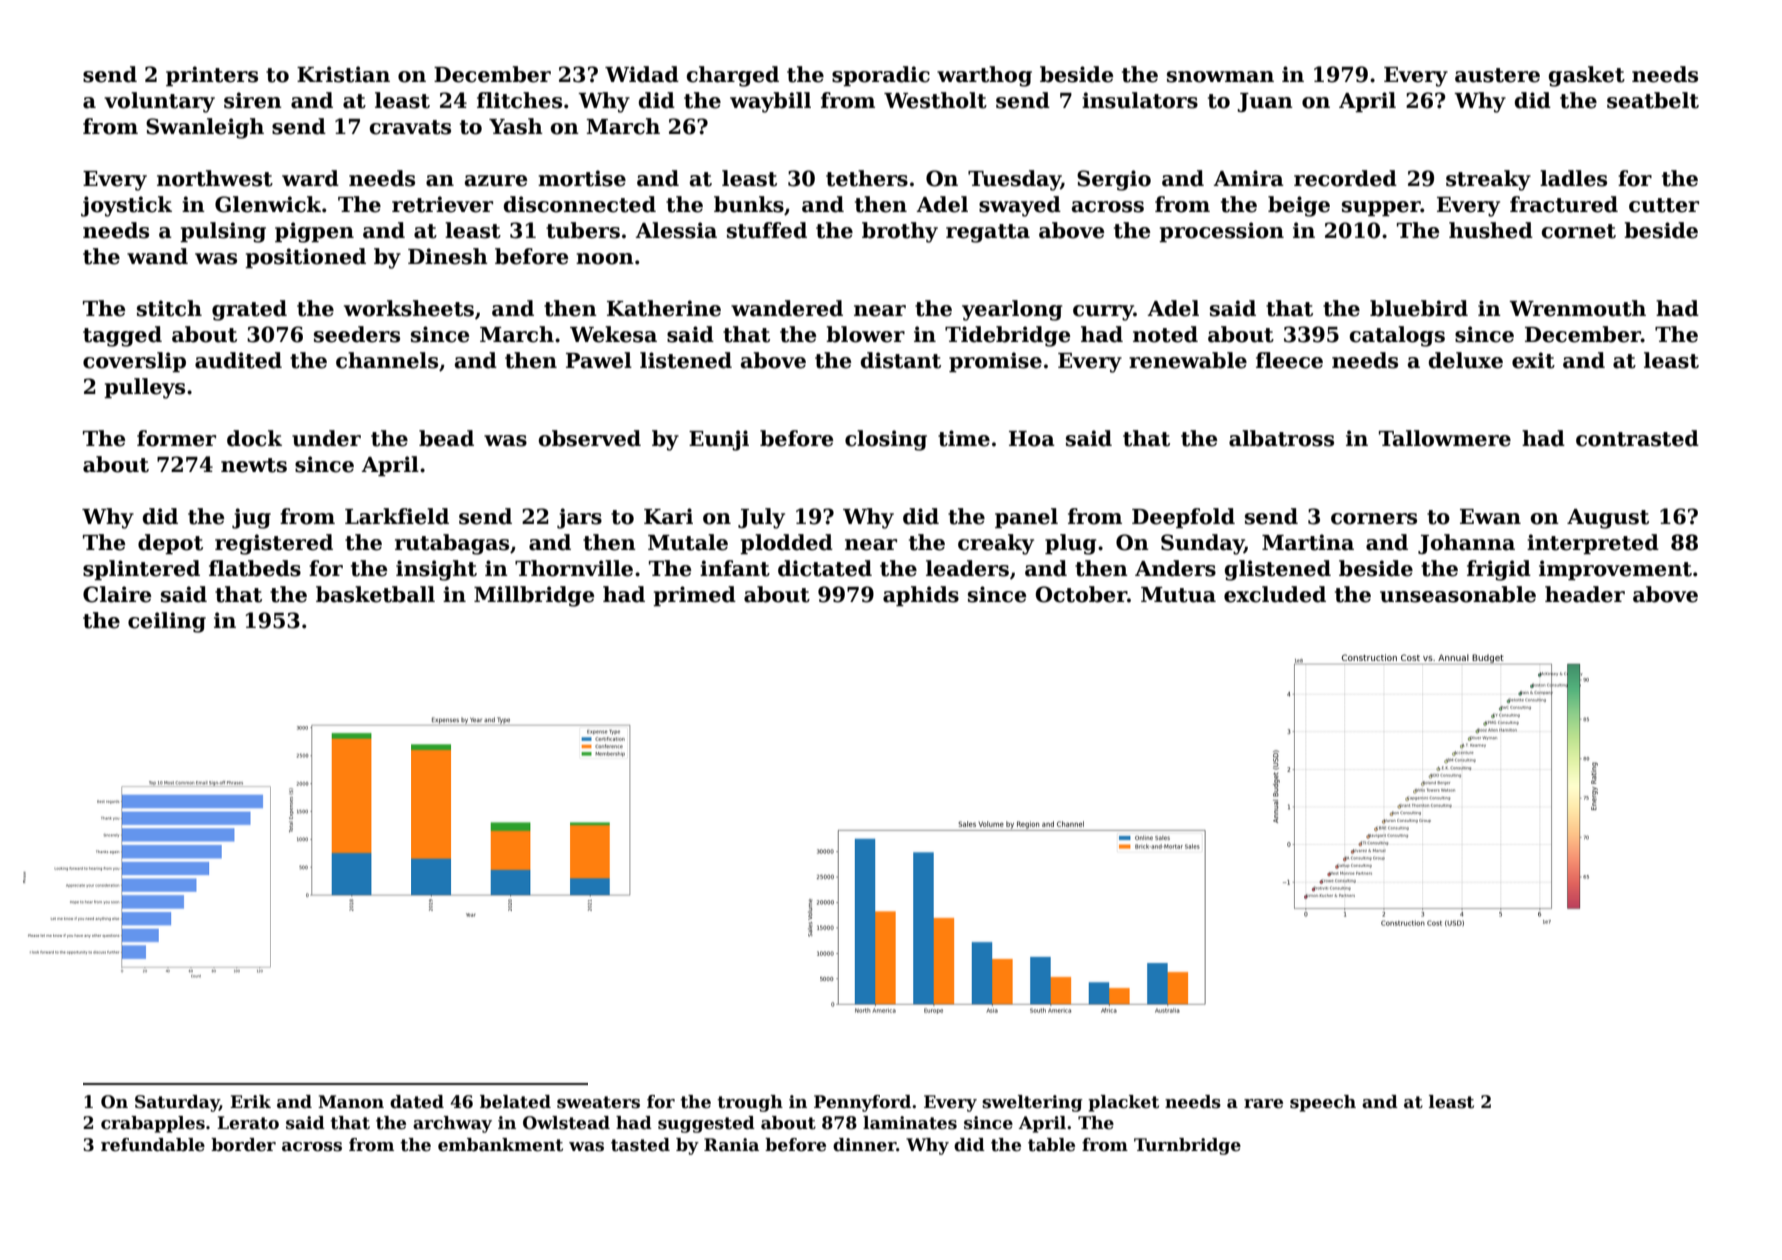  Describe the element at coordinates (357, 334) in the screenshot. I see `seeders` at that location.
